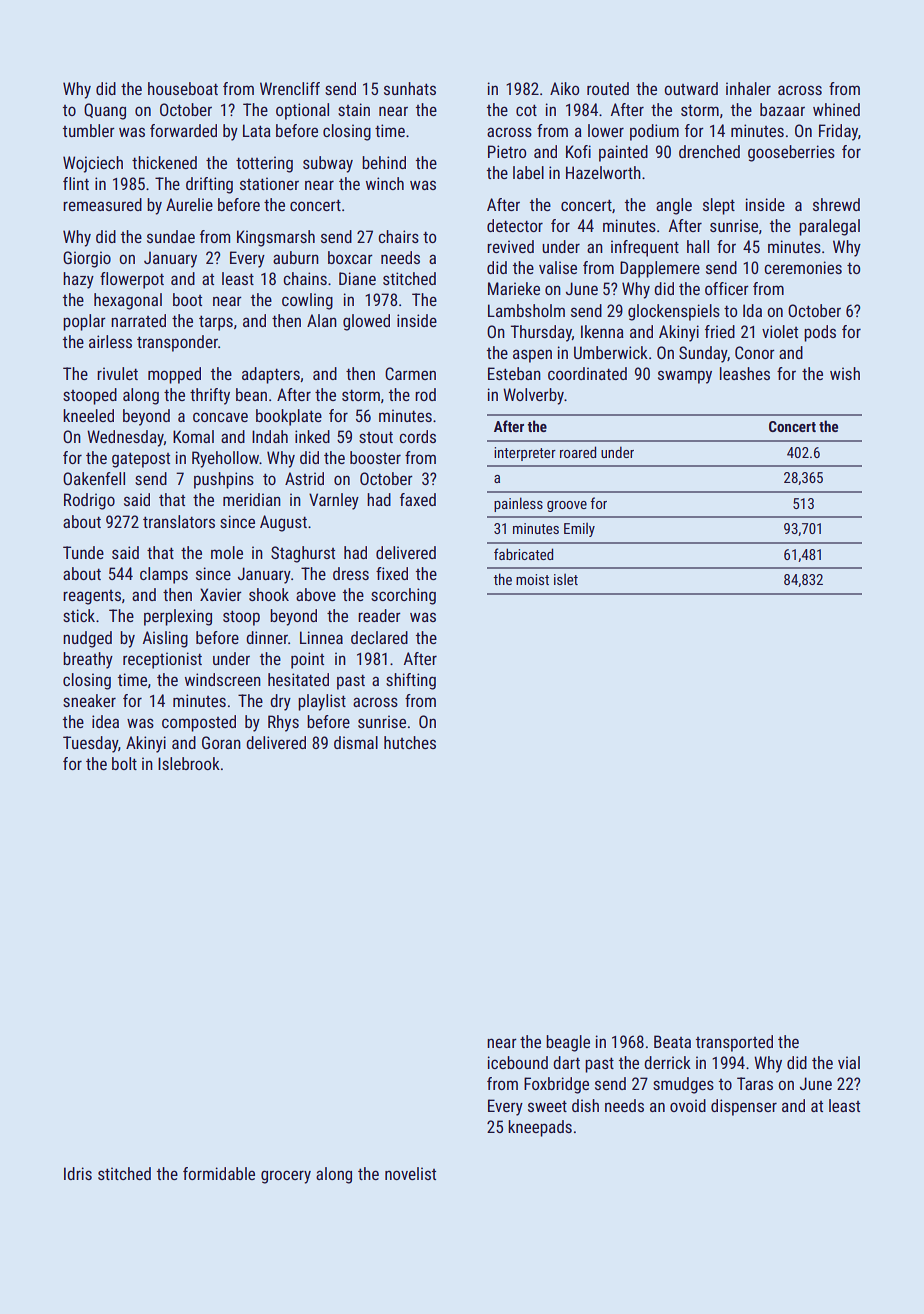 The image size is (924, 1314). What do you see at coordinates (533, 396) in the screenshot?
I see `Wolverby` at bounding box center [533, 396].
